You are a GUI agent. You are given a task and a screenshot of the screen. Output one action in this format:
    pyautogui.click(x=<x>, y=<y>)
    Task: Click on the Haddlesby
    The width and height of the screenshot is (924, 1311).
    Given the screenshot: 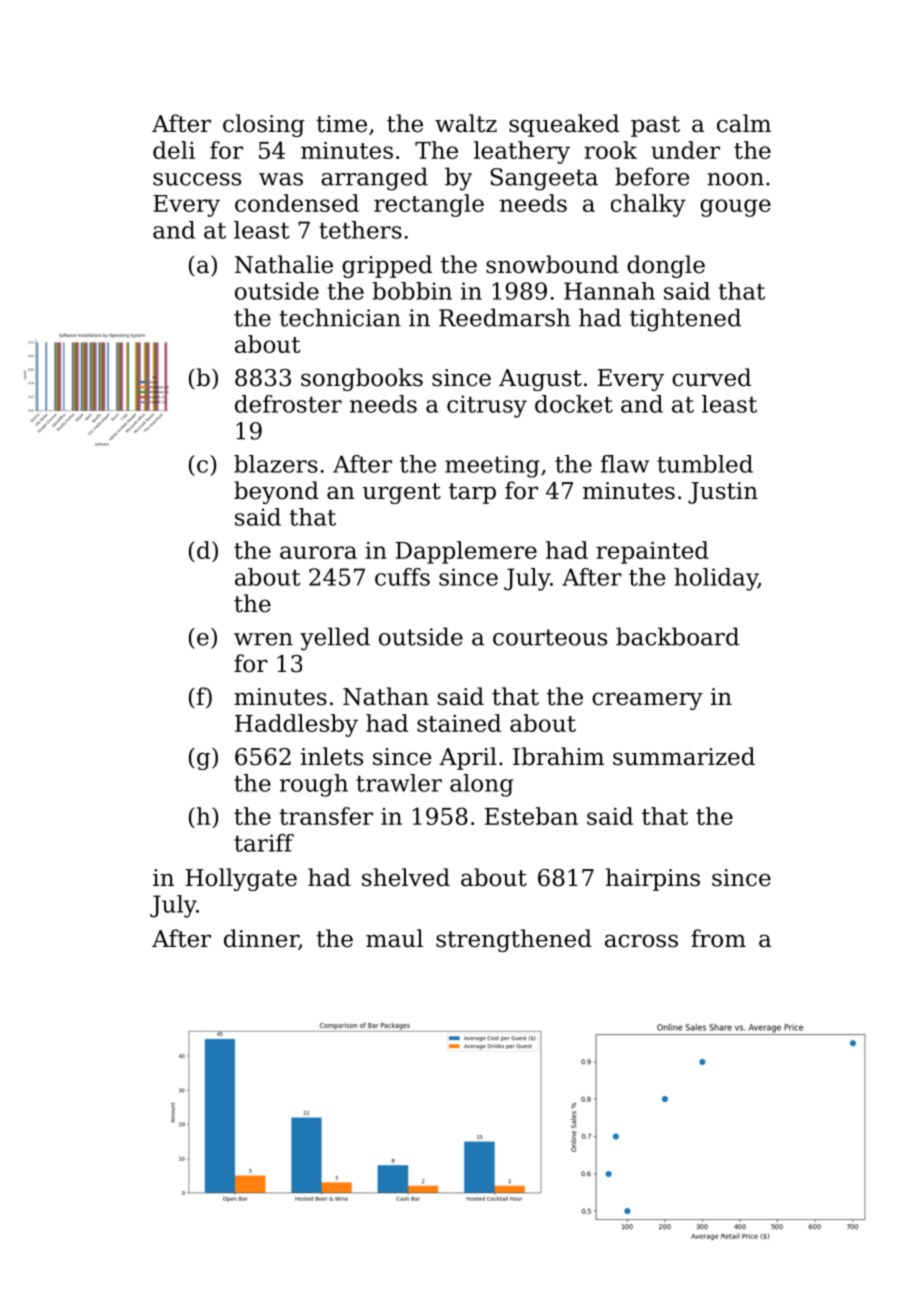 What is the action you would take?
    pyautogui.click(x=296, y=725)
